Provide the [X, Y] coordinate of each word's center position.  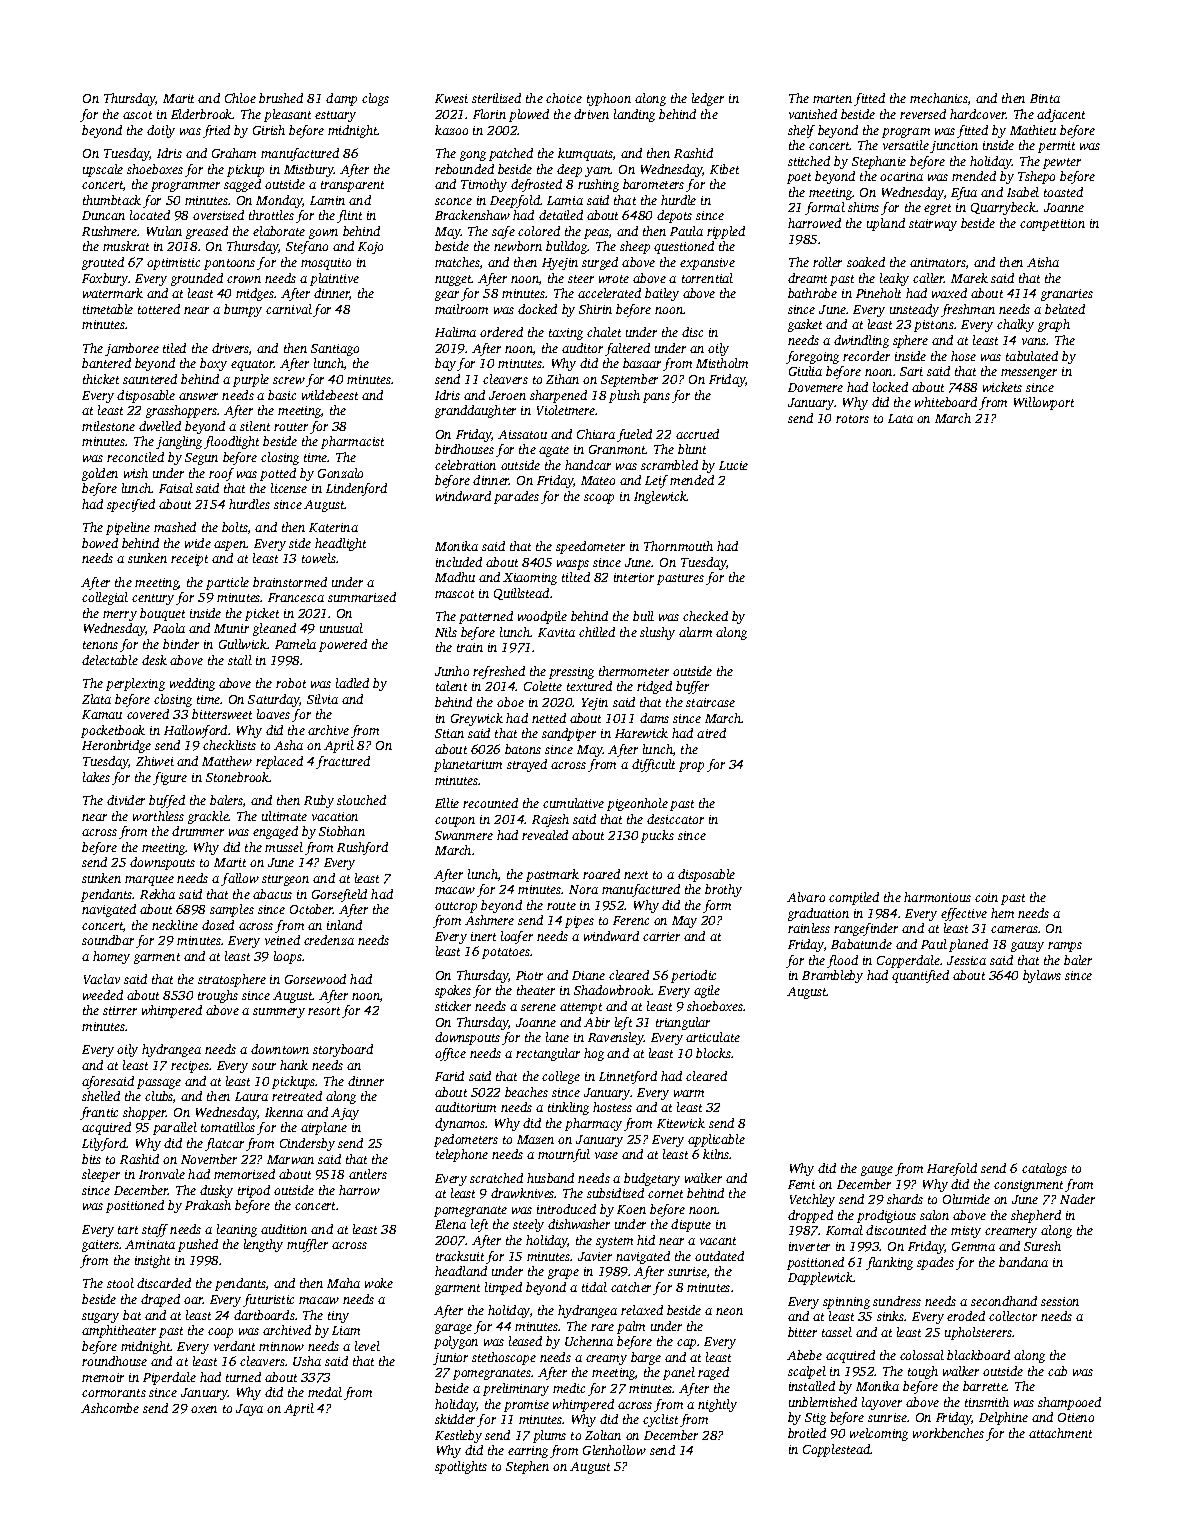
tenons [100, 645]
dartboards [264, 1315]
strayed [527, 765]
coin [986, 897]
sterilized [496, 98]
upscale [103, 170]
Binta [1045, 98]
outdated [719, 1256]
